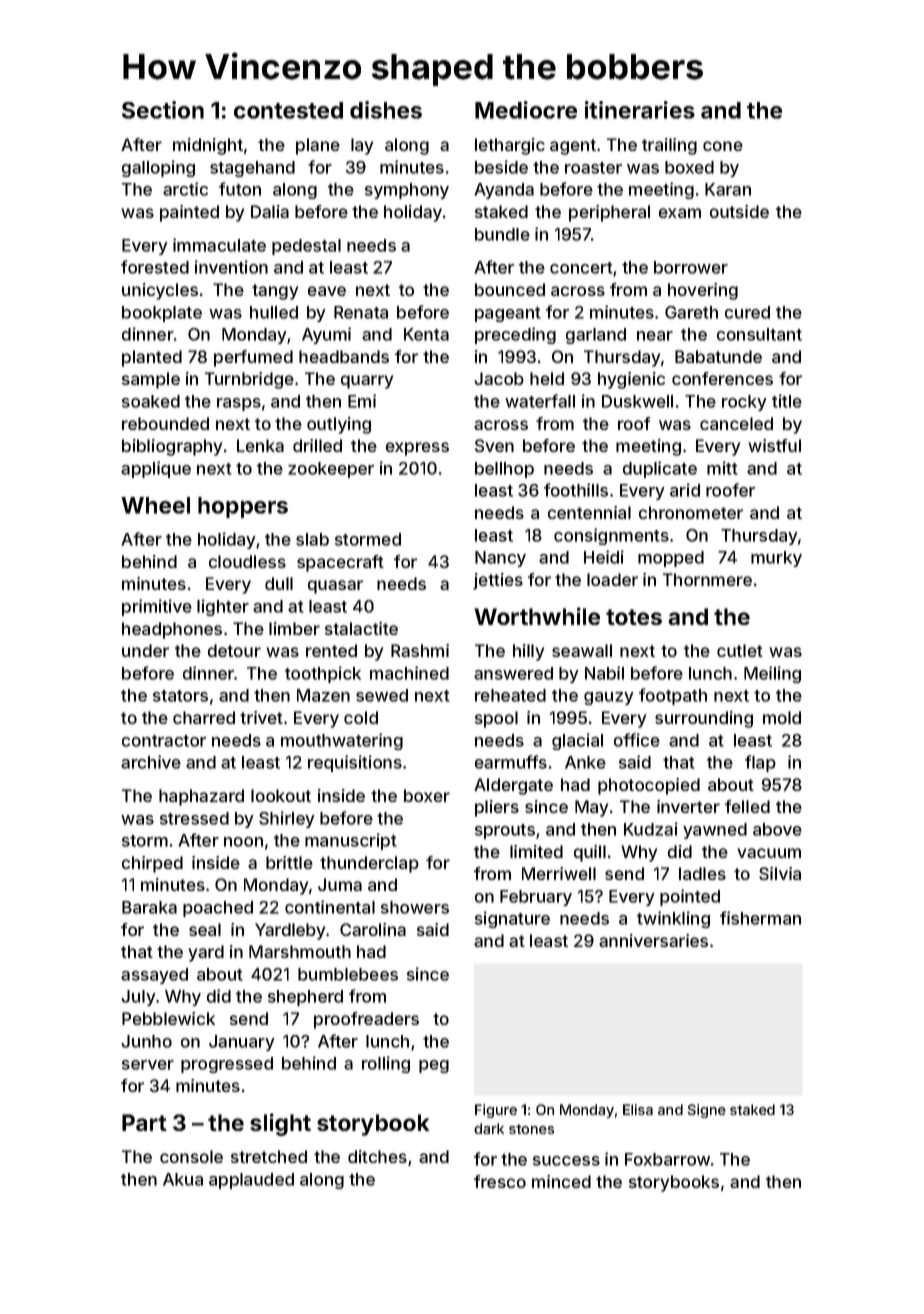  I want to click on hygienic, so click(631, 380).
